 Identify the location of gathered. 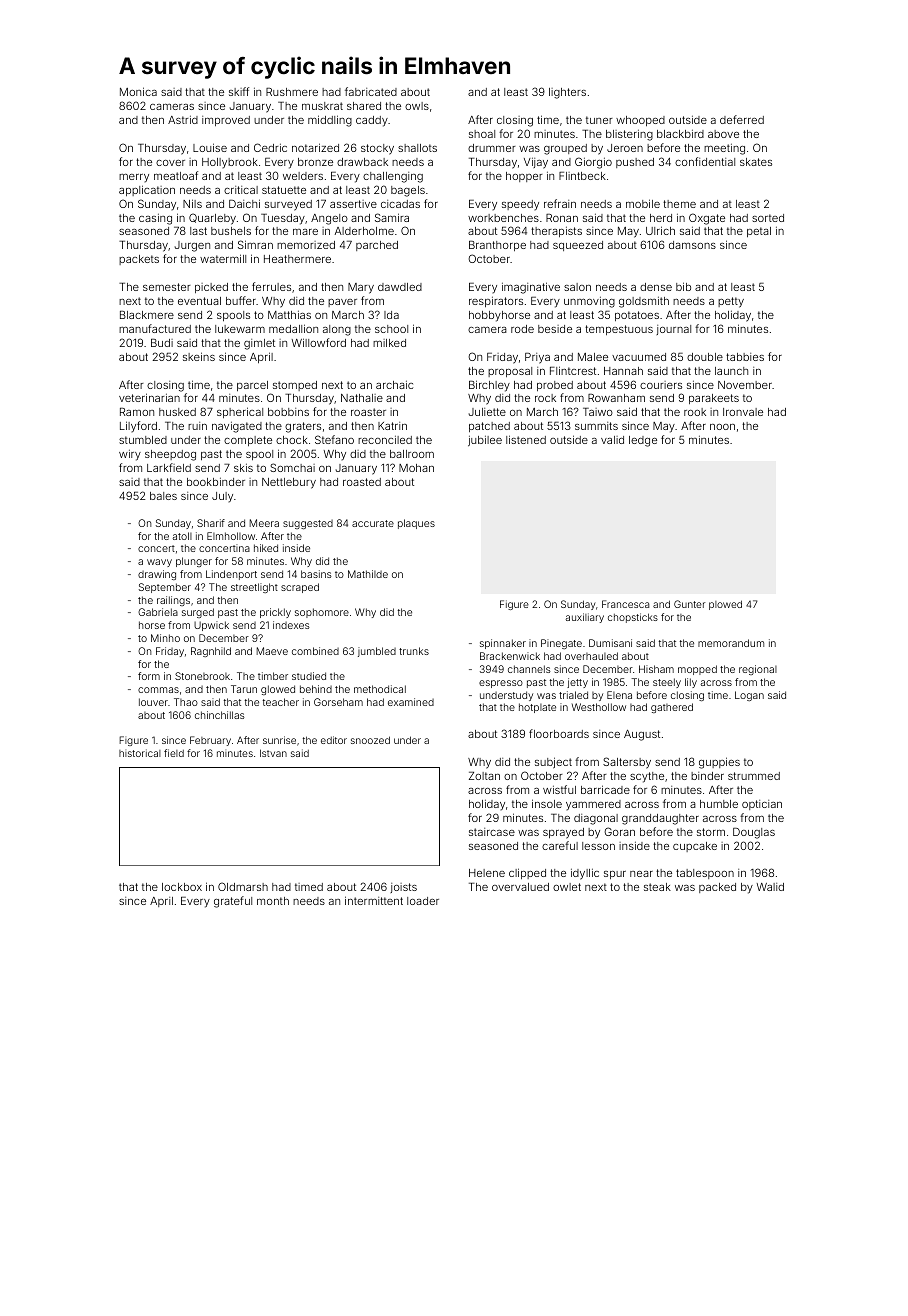
(672, 708).
